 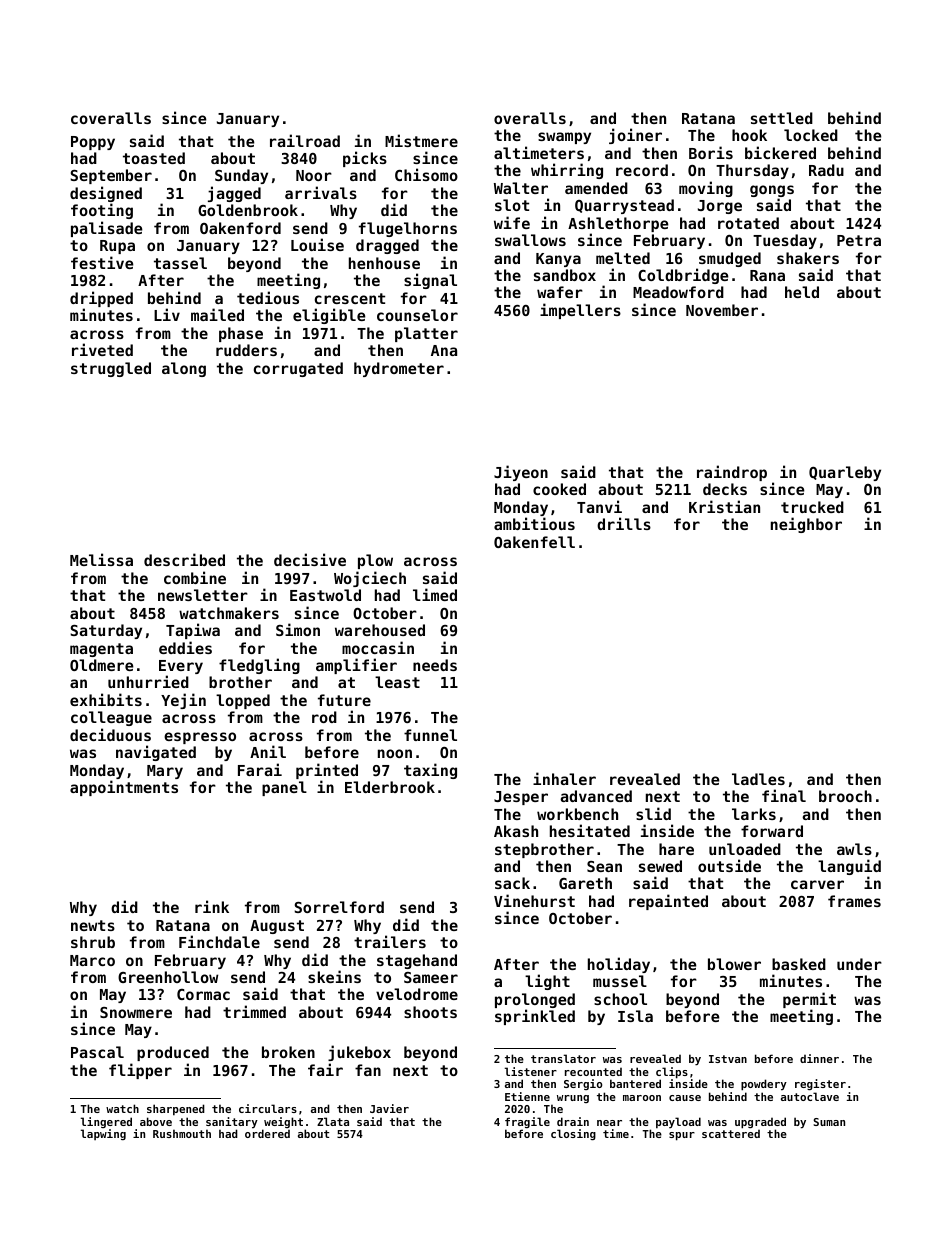 What do you see at coordinates (806, 525) in the screenshot?
I see `neighbor` at bounding box center [806, 525].
